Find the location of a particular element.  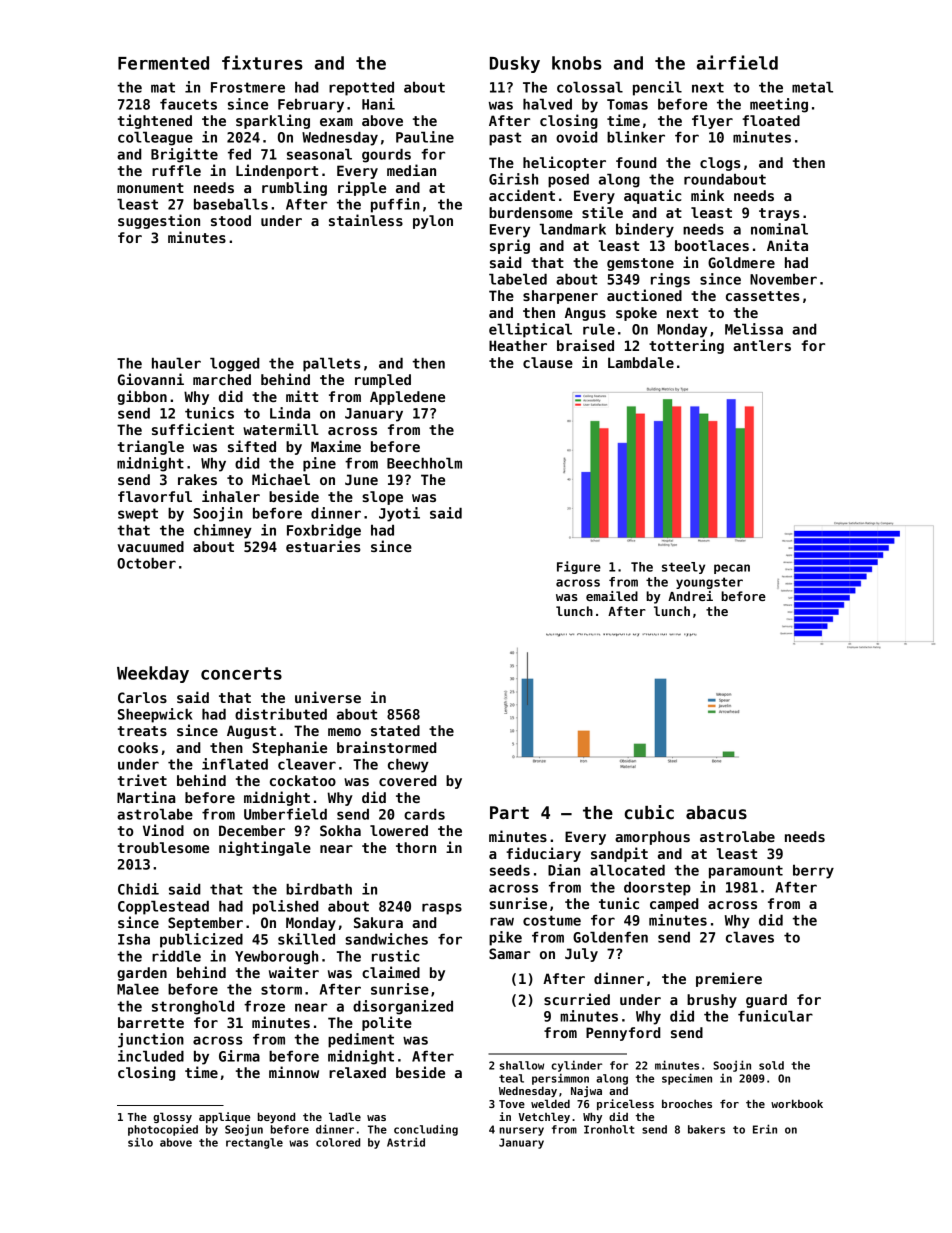

abacus is located at coordinates (716, 813).
